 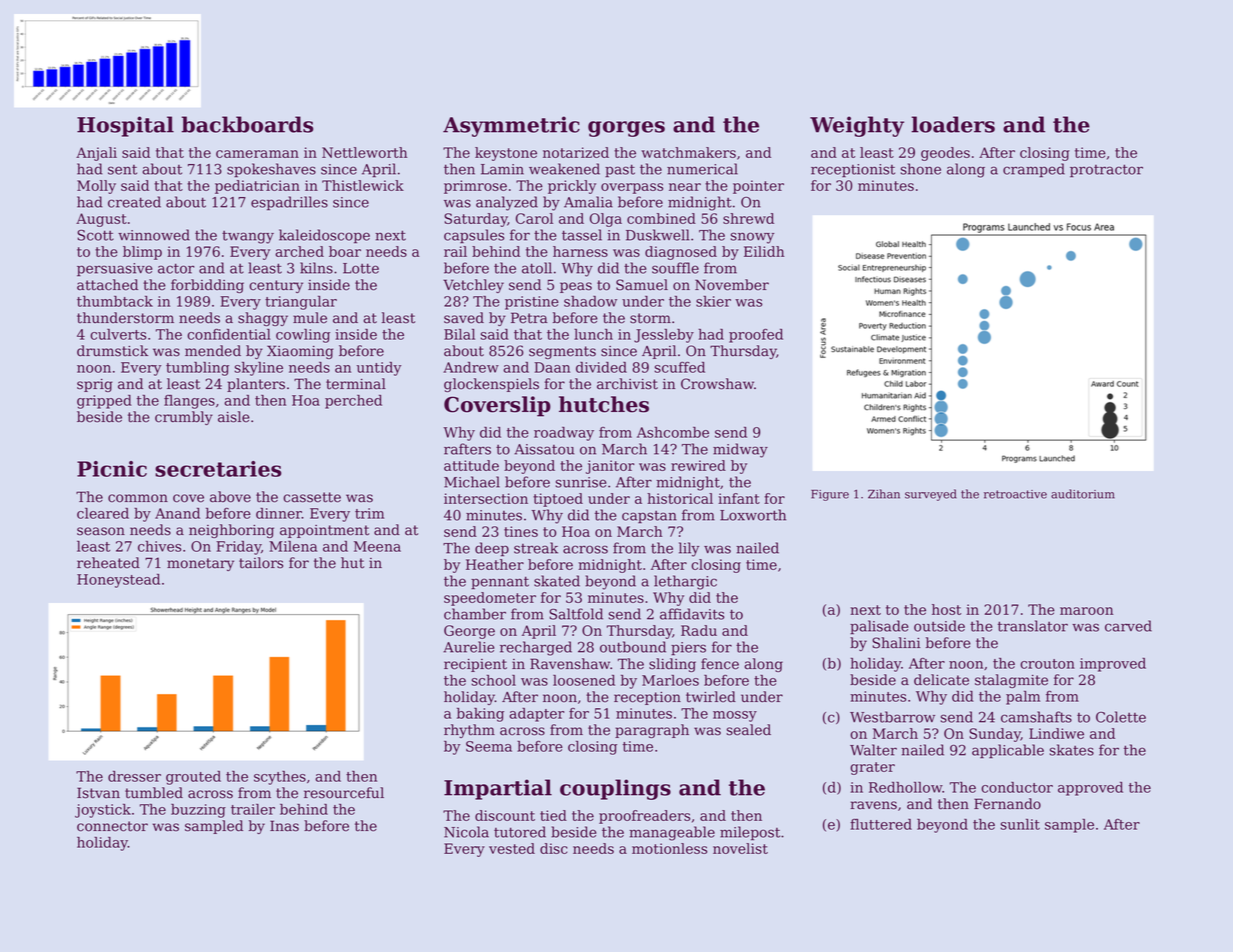 I want to click on perched, so click(x=353, y=402).
